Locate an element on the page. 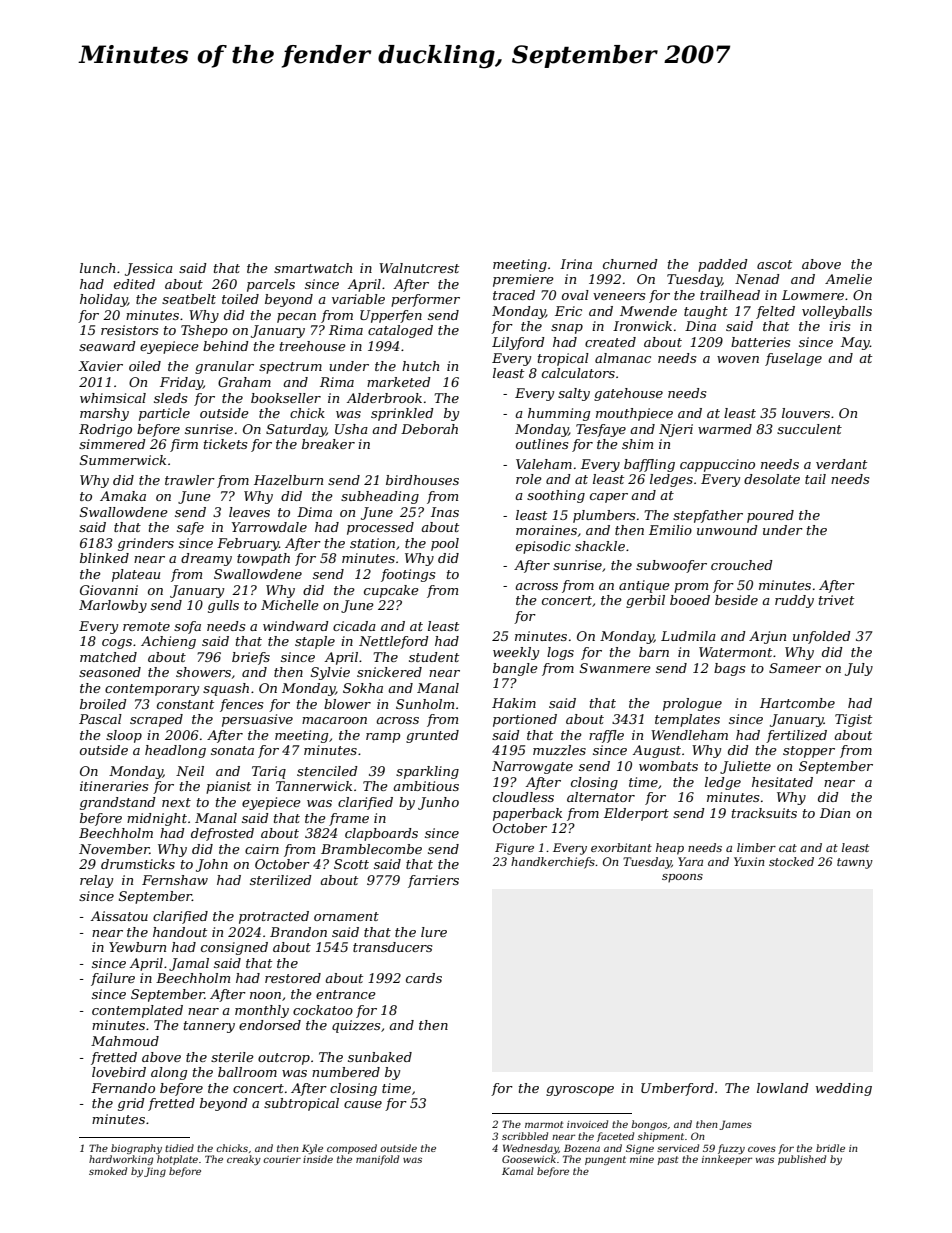 The height and width of the image is (1233, 952). muzzles is located at coordinates (559, 750).
